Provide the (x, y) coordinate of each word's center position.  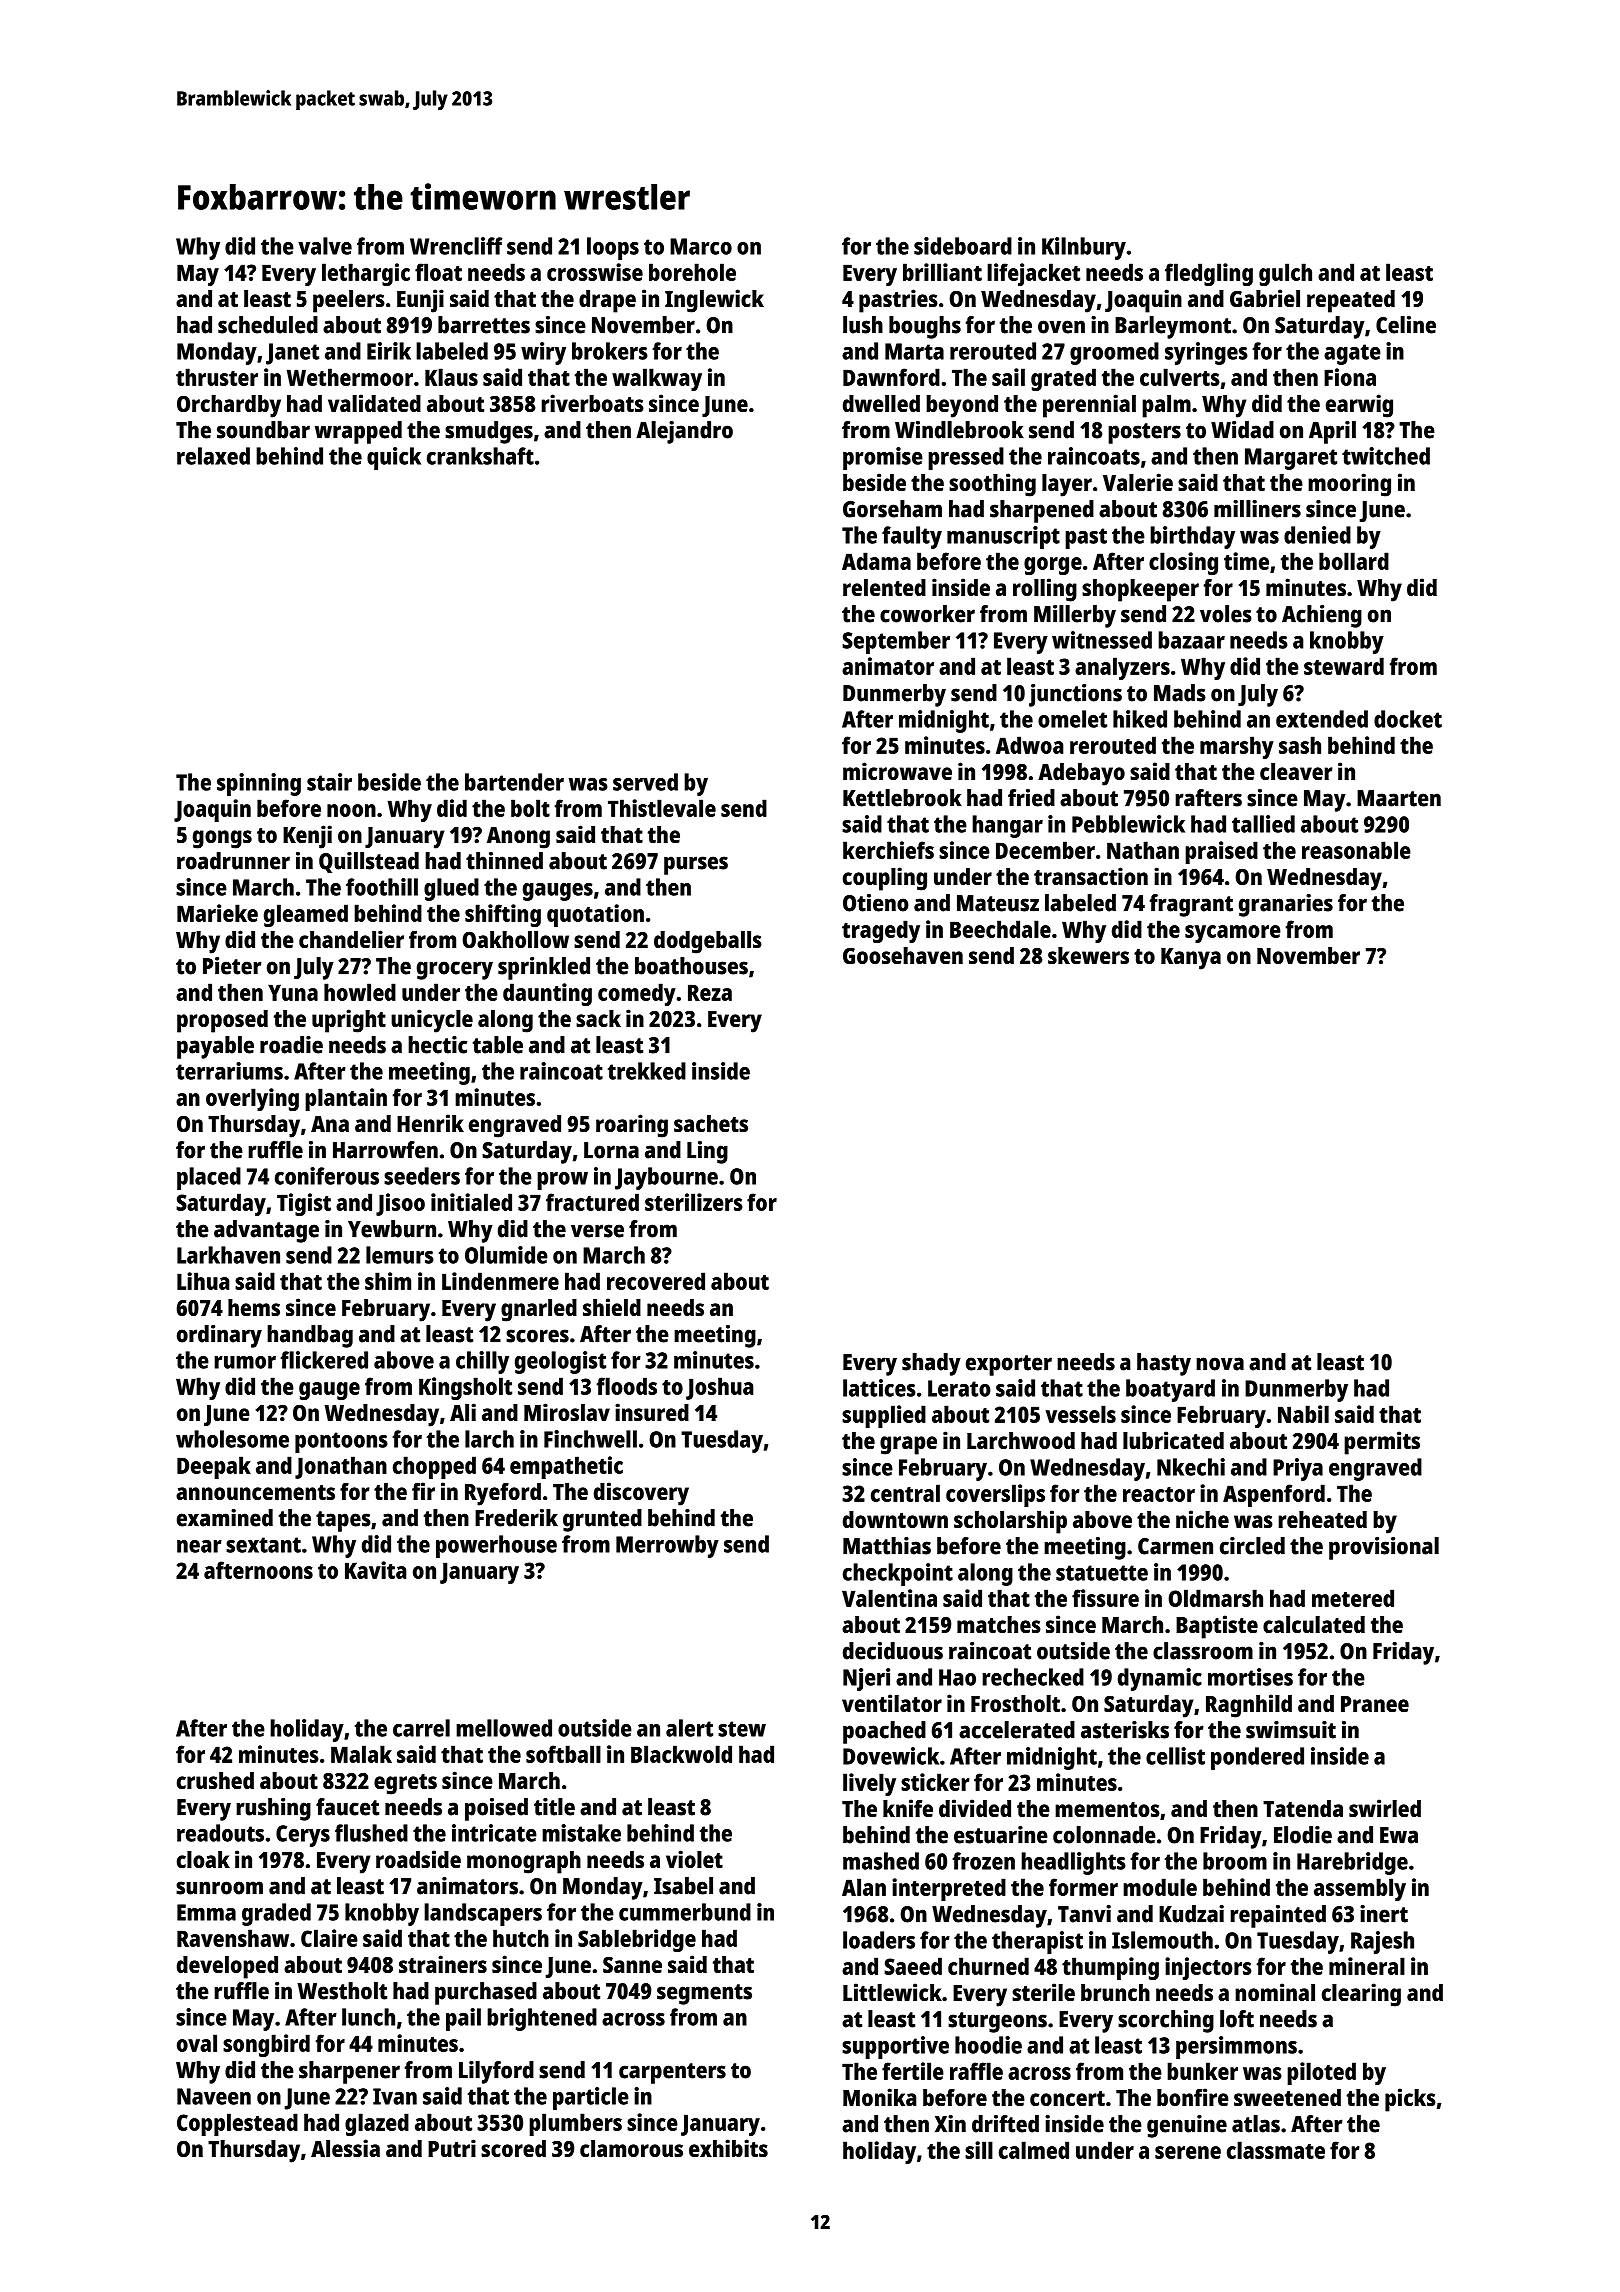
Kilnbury (1084, 248)
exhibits (728, 2148)
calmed (1034, 2150)
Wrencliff (456, 246)
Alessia (345, 2148)
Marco (701, 246)
